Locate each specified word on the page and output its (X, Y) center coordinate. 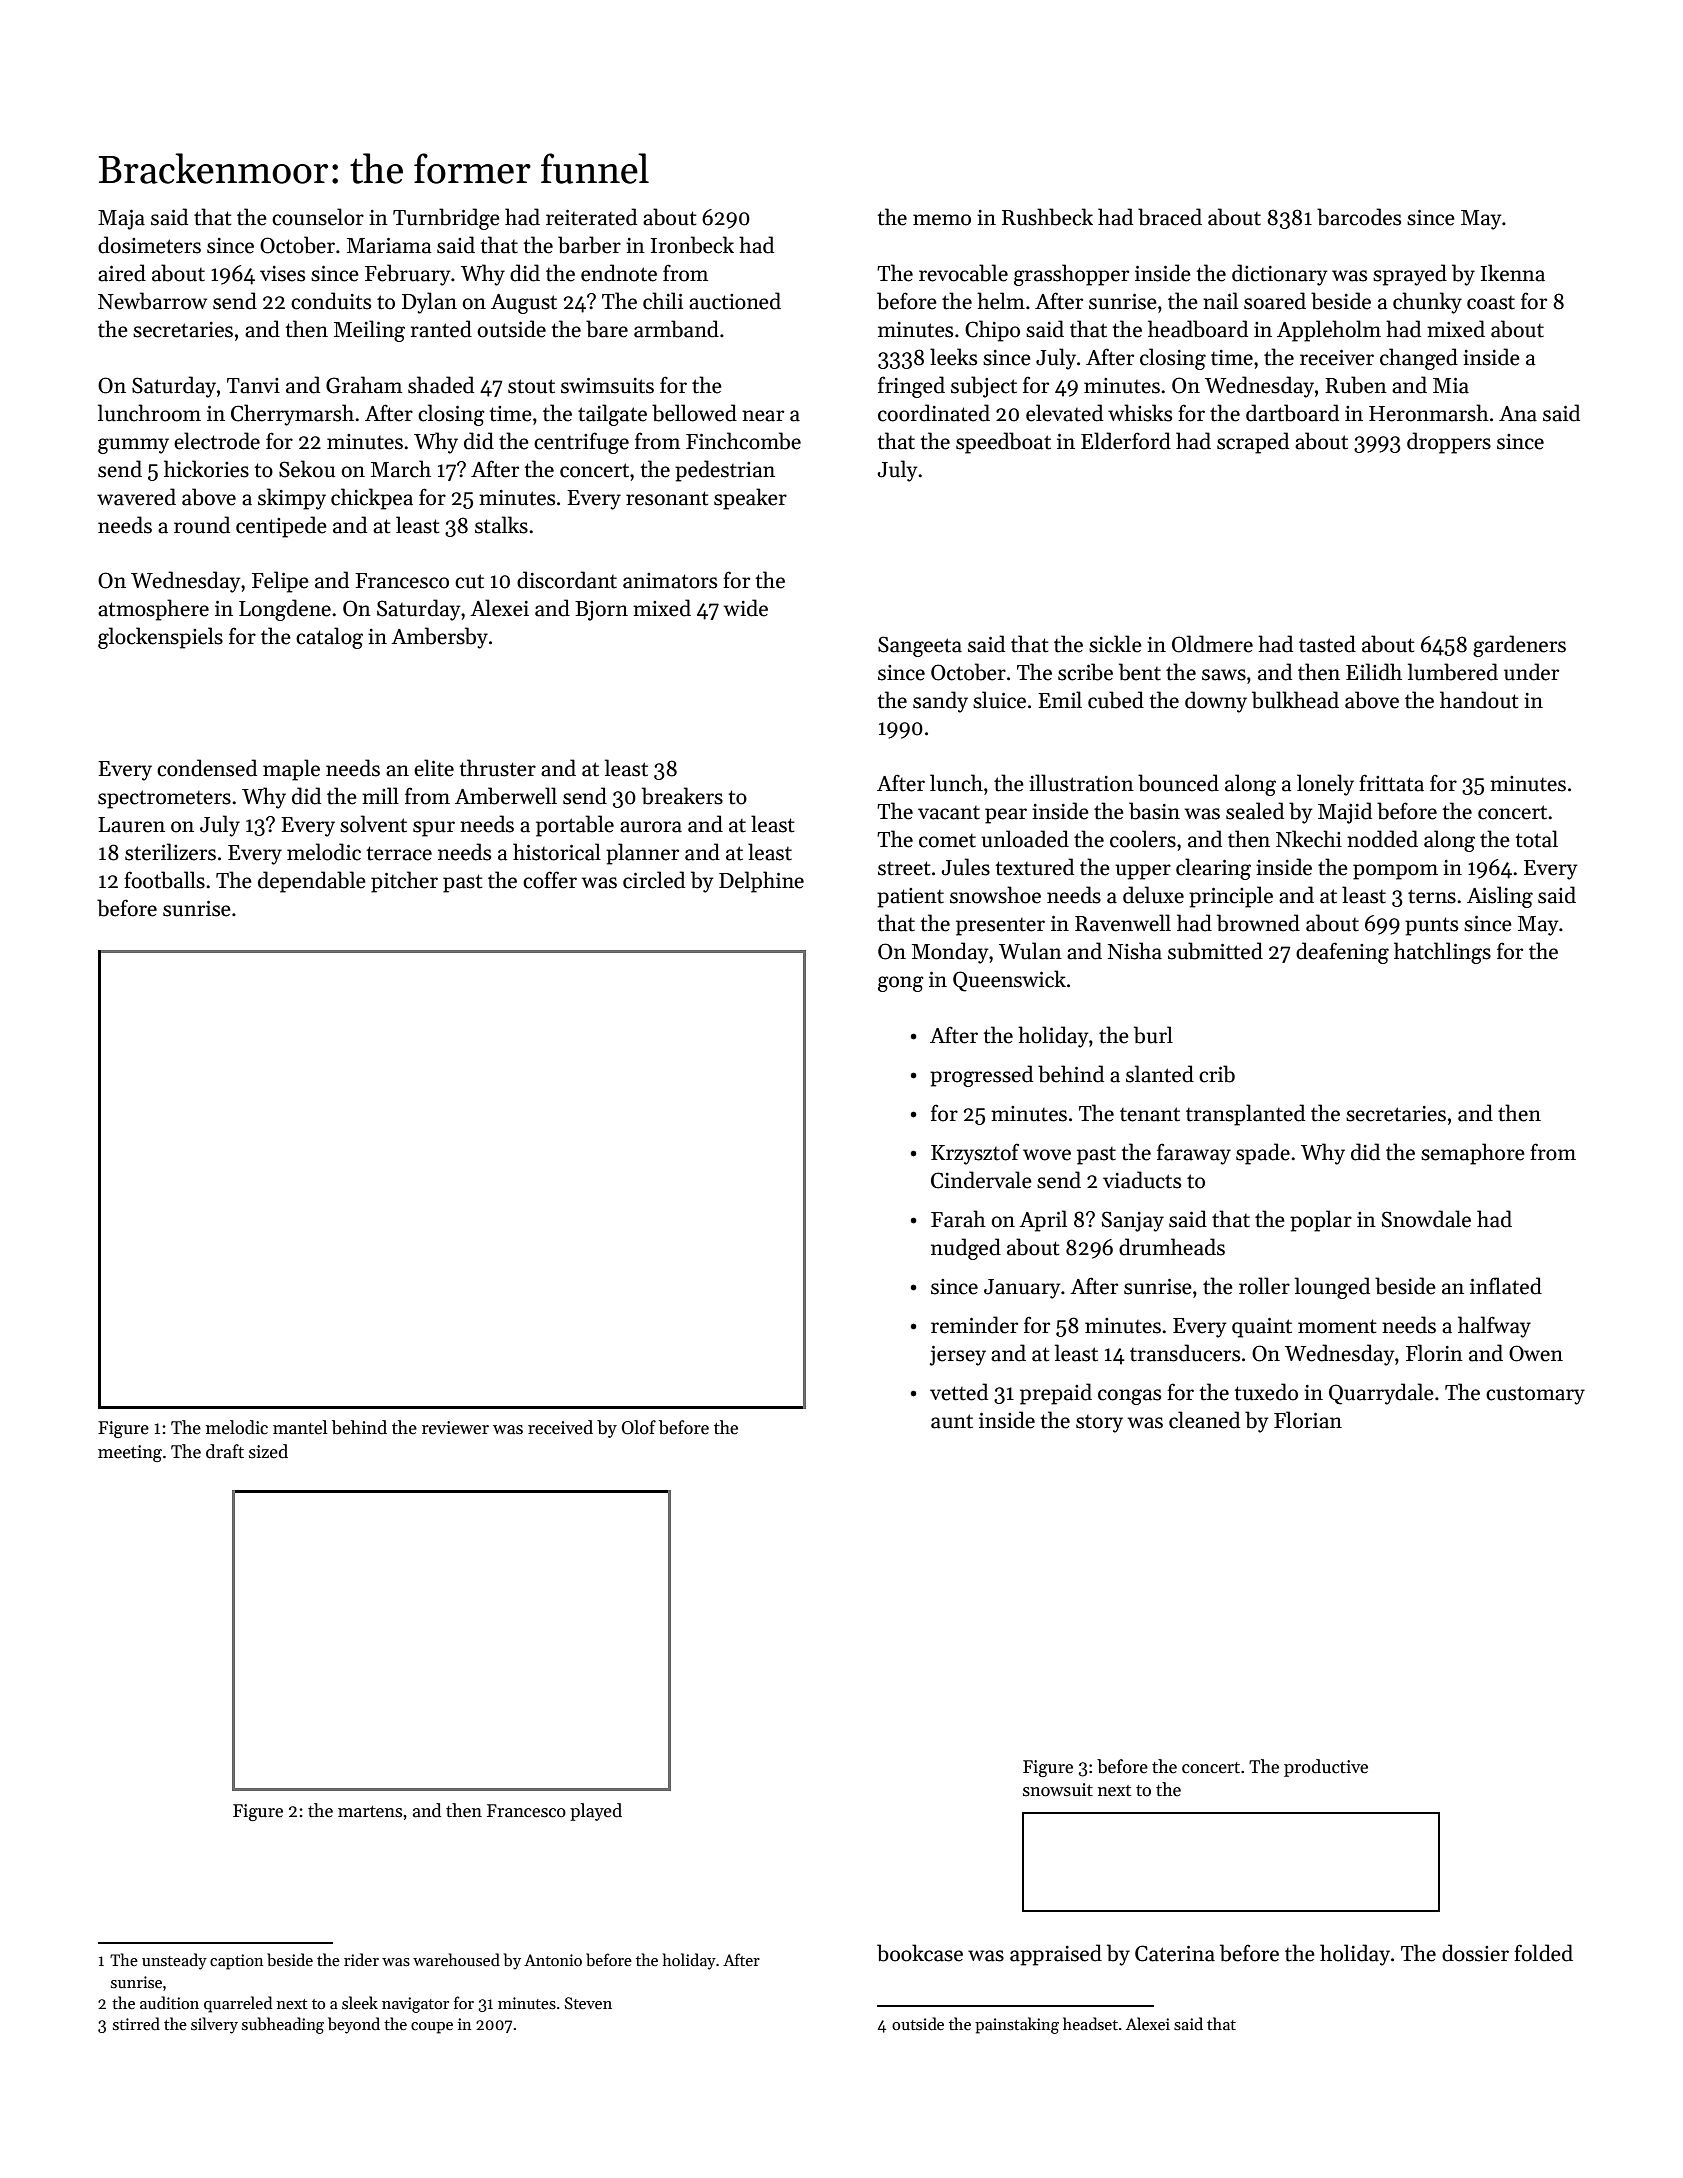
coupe (432, 2028)
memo (942, 220)
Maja (121, 220)
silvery (214, 2025)
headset (1090, 2023)
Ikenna (1513, 273)
